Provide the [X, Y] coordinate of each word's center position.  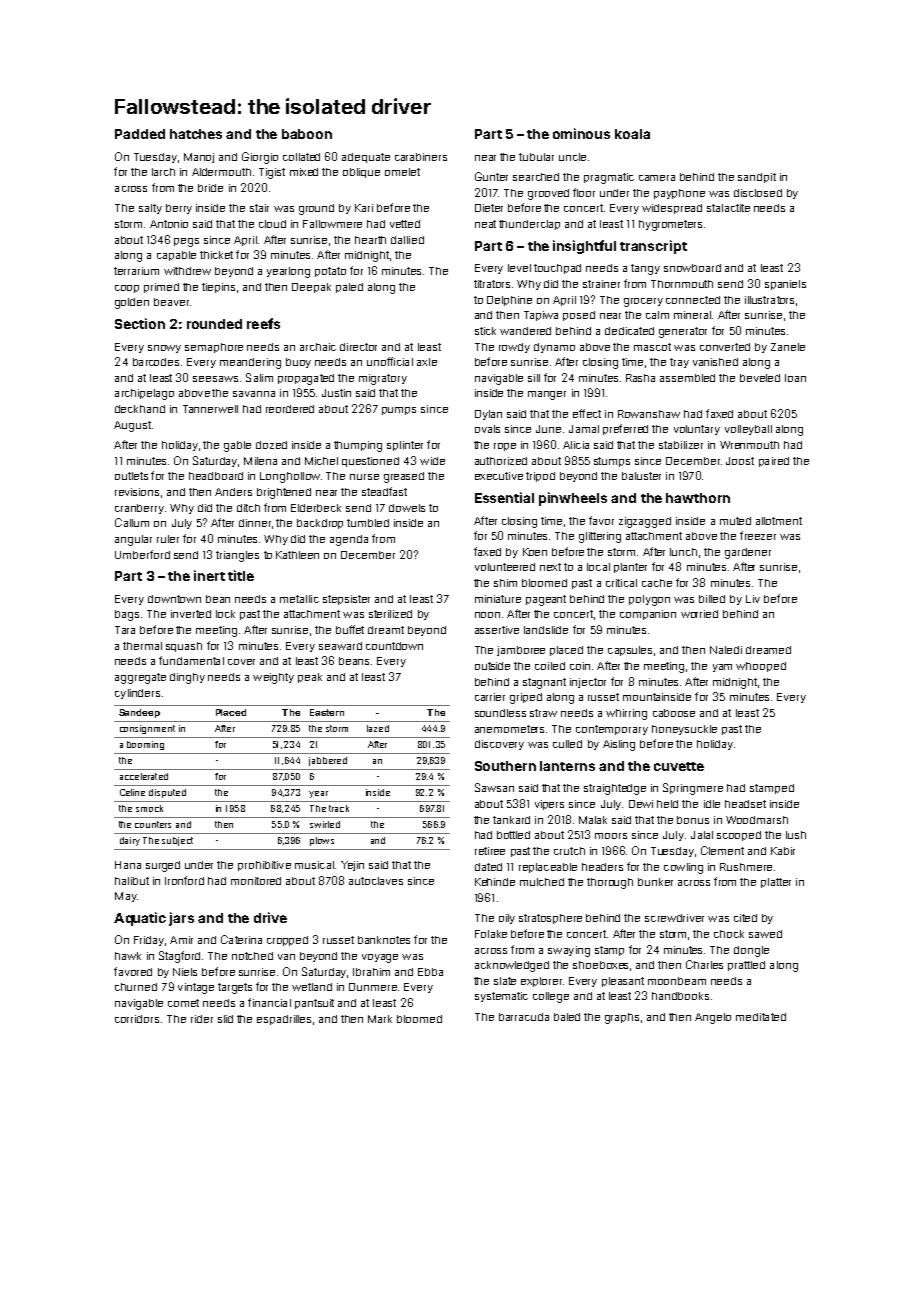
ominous [581, 133]
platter [776, 883]
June [548, 429]
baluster [641, 476]
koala [632, 134]
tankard [511, 820]
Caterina [241, 939]
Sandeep [139, 713]
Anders [233, 492]
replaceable [548, 868]
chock [729, 934]
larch [163, 172]
